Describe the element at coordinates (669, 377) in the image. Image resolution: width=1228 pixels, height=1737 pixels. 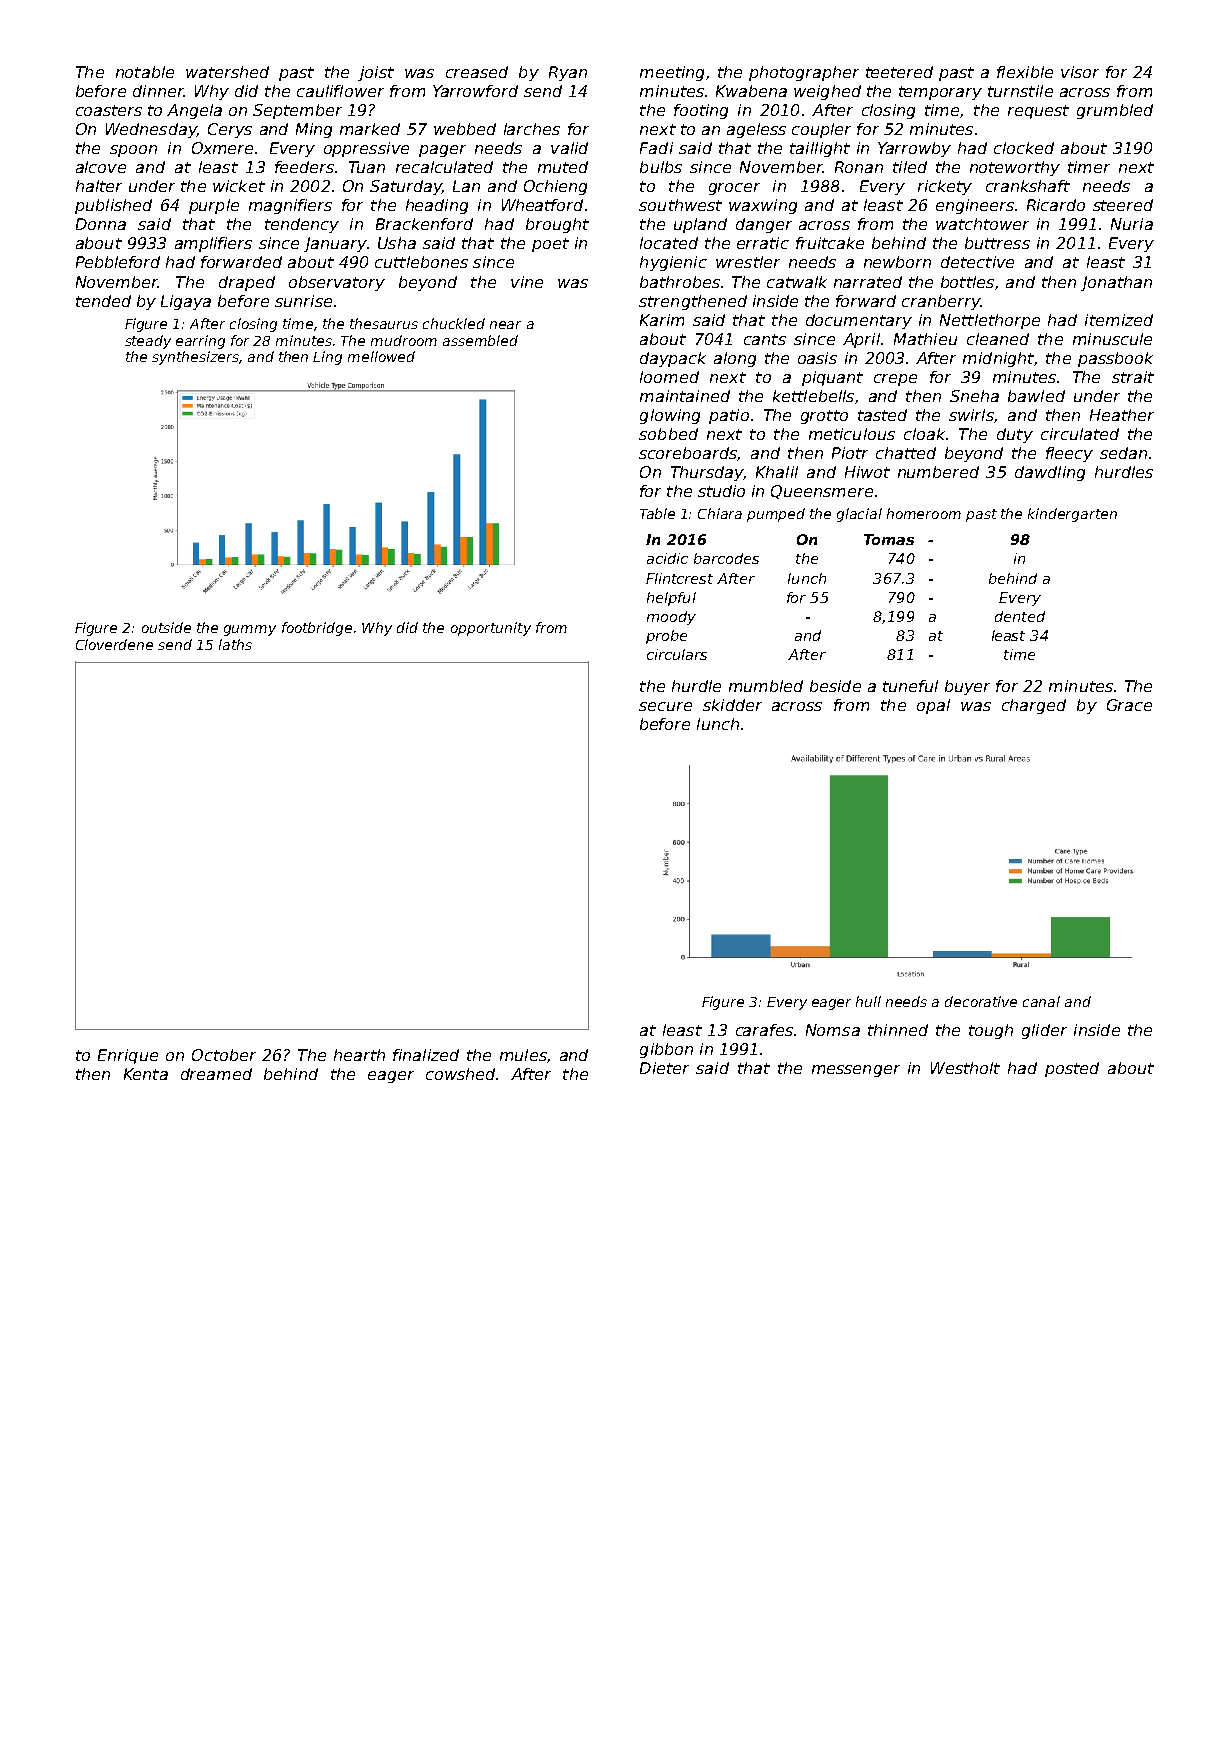
I see `loomed` at that location.
